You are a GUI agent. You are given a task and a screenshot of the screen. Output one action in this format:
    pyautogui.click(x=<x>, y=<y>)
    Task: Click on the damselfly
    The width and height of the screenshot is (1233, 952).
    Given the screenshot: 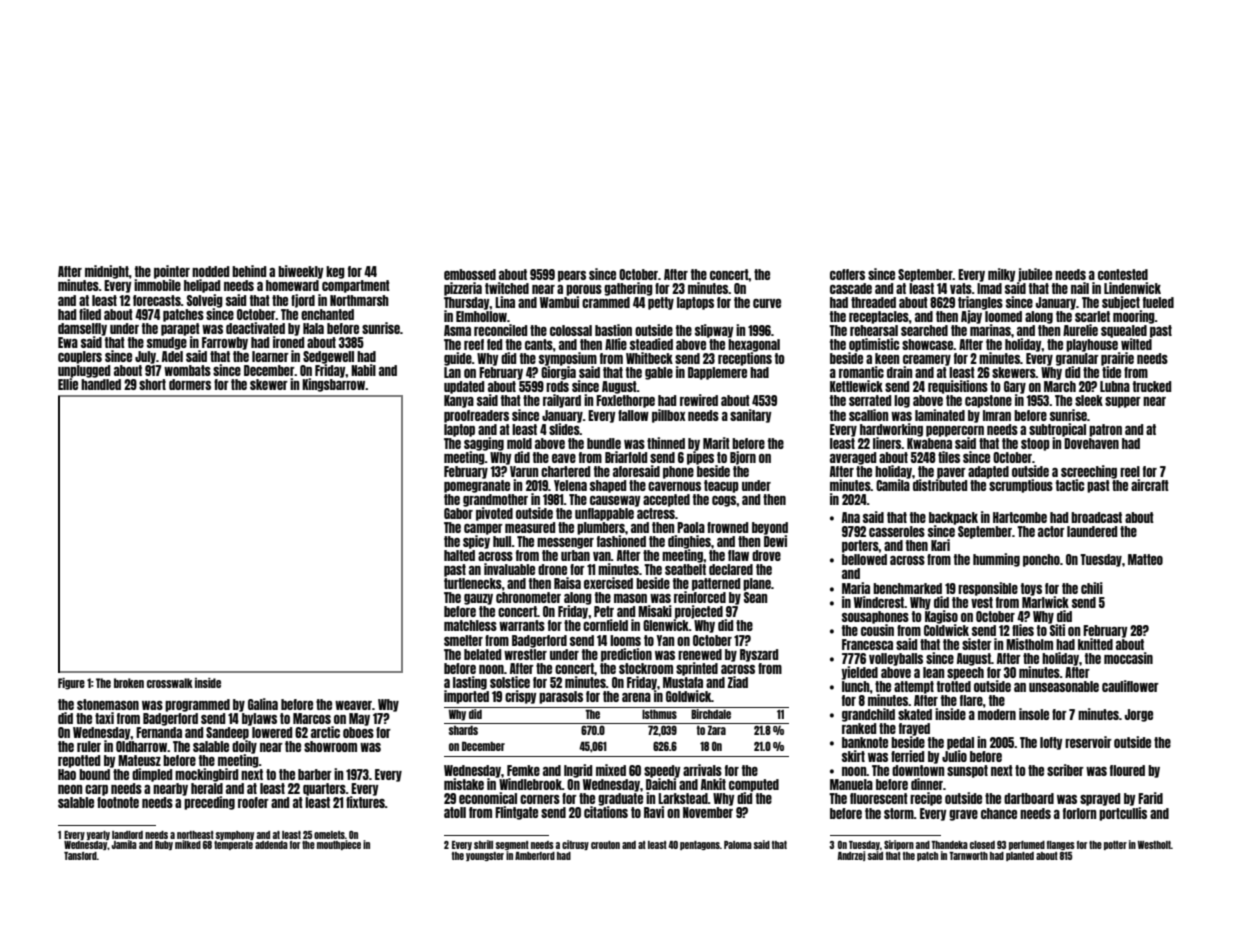 What is the action you would take?
    pyautogui.click(x=82, y=329)
